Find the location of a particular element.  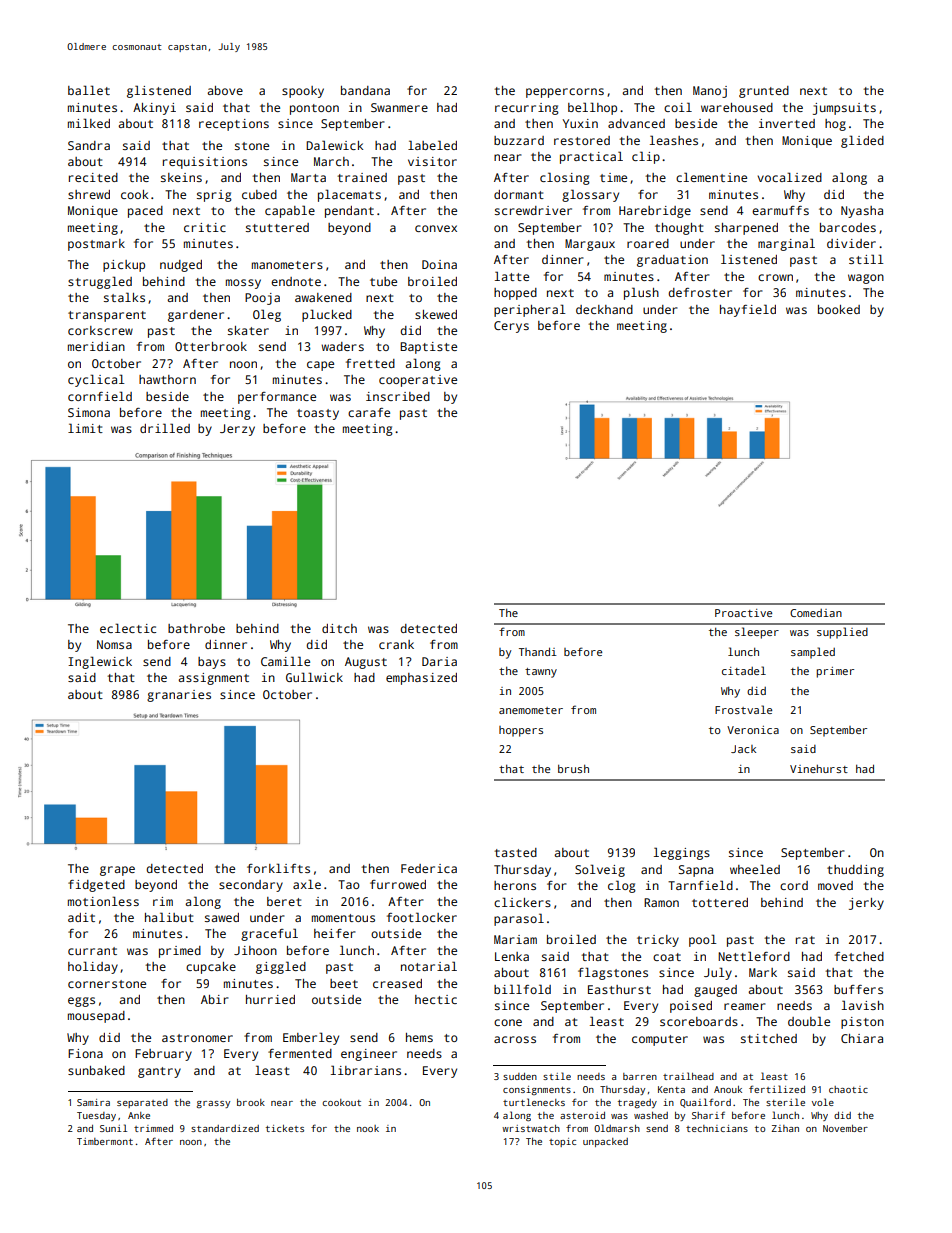

primer is located at coordinates (835, 672).
